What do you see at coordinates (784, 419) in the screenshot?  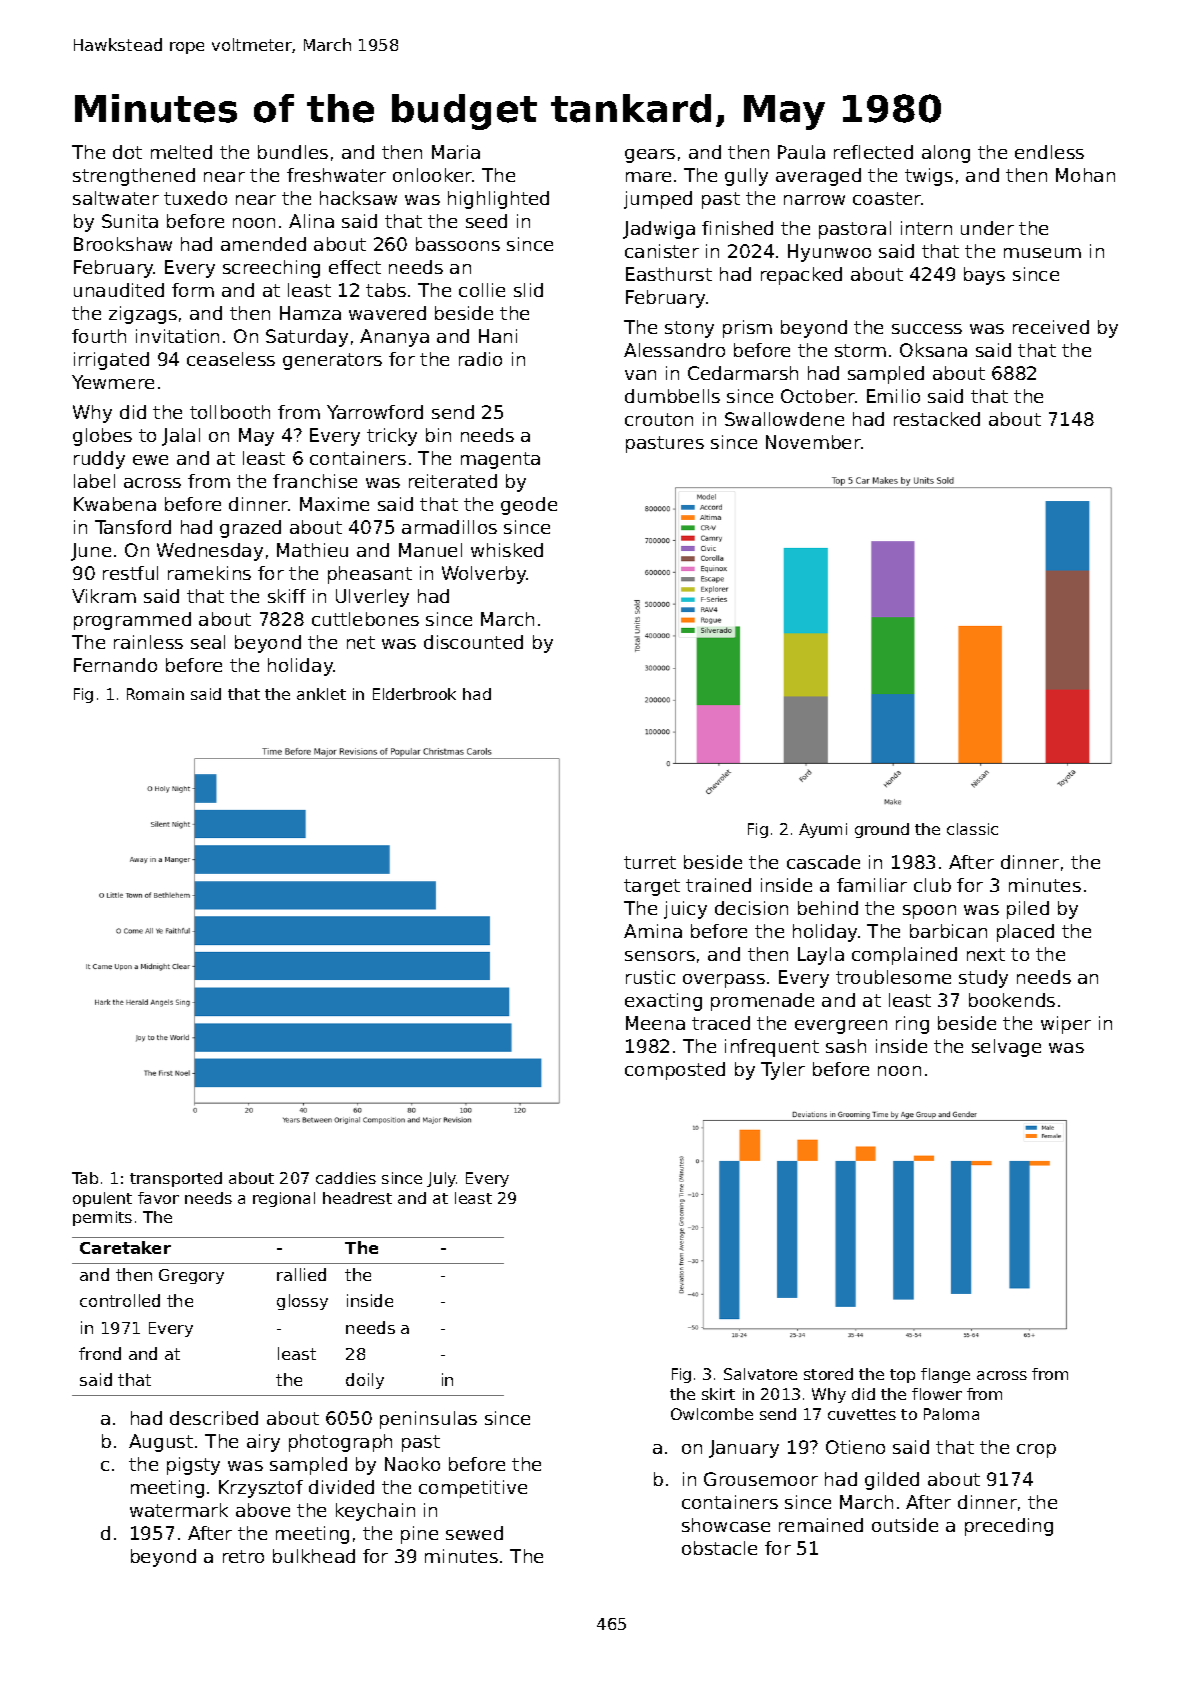 I see `Swallowdene` at bounding box center [784, 419].
